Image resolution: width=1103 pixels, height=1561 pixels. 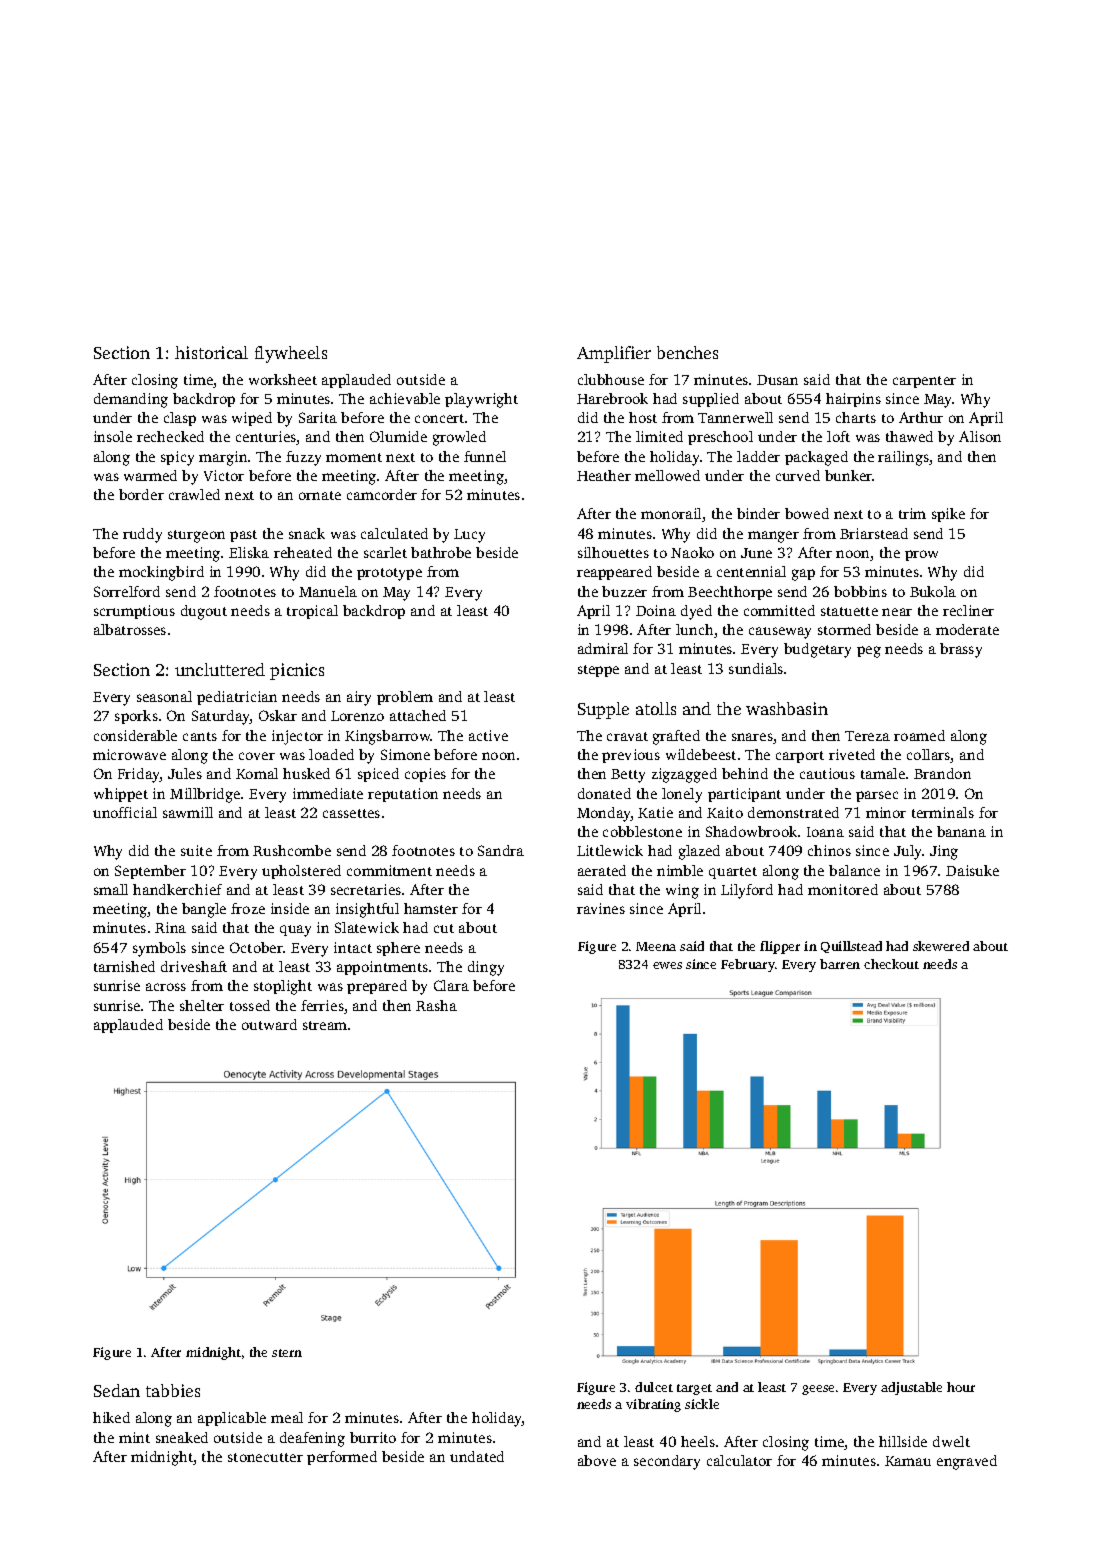 What do you see at coordinates (739, 1460) in the page?
I see `calculator` at bounding box center [739, 1460].
